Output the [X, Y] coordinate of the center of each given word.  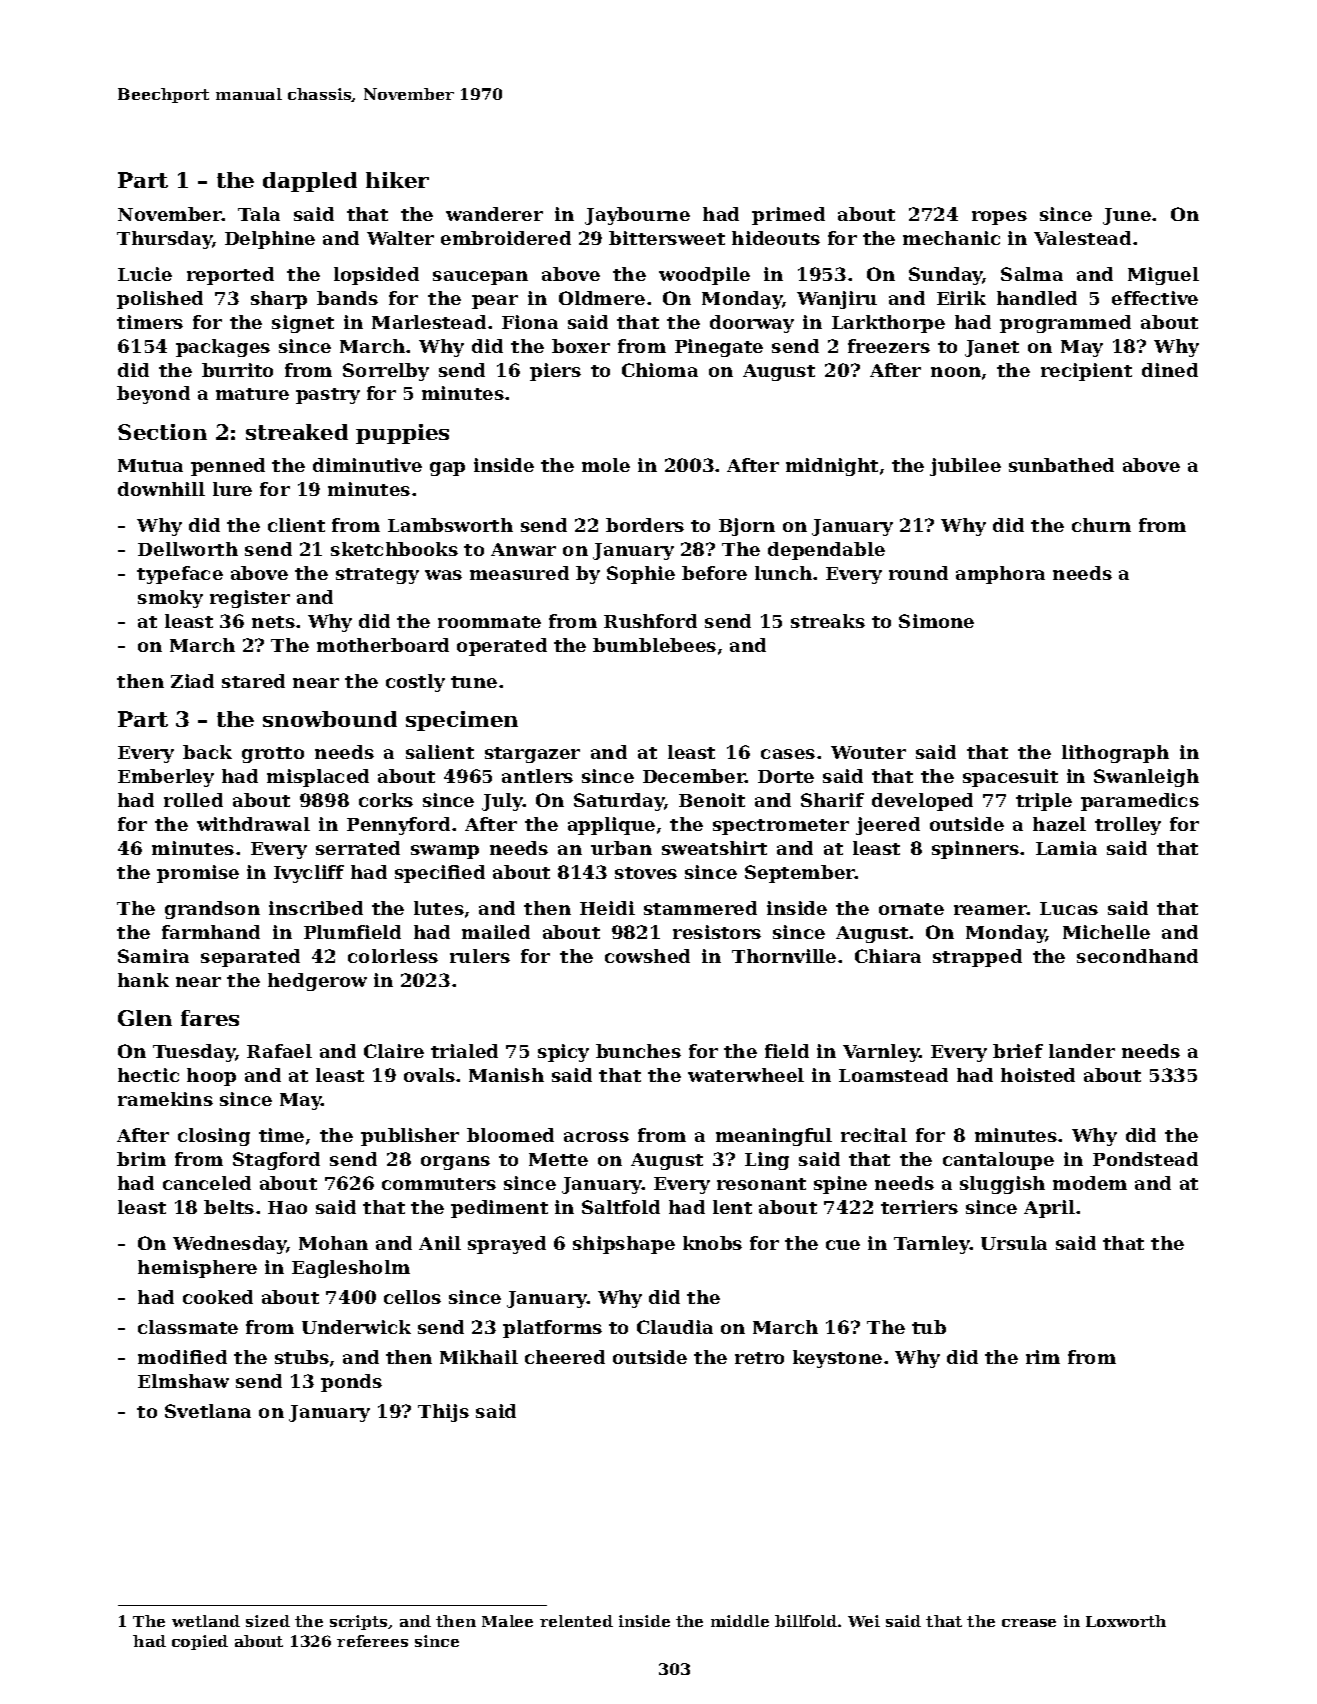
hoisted [1038, 1075]
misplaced [318, 778]
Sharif [832, 800]
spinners [975, 850]
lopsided [376, 276]
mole [606, 465]
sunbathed [1061, 465]
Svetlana [208, 1411]
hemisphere [197, 1269]
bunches [638, 1051]
